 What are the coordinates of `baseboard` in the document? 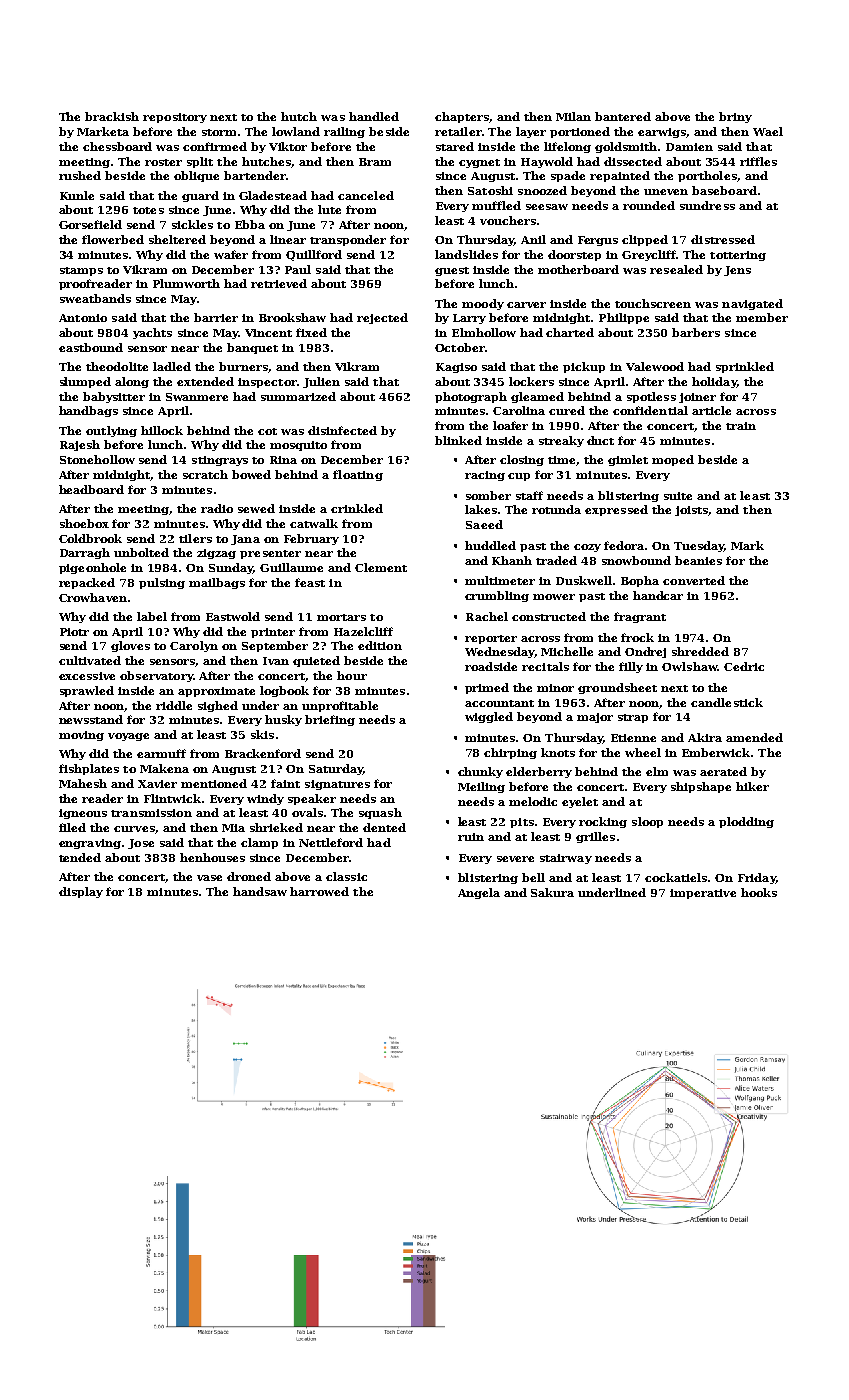 It's located at (724, 190).
